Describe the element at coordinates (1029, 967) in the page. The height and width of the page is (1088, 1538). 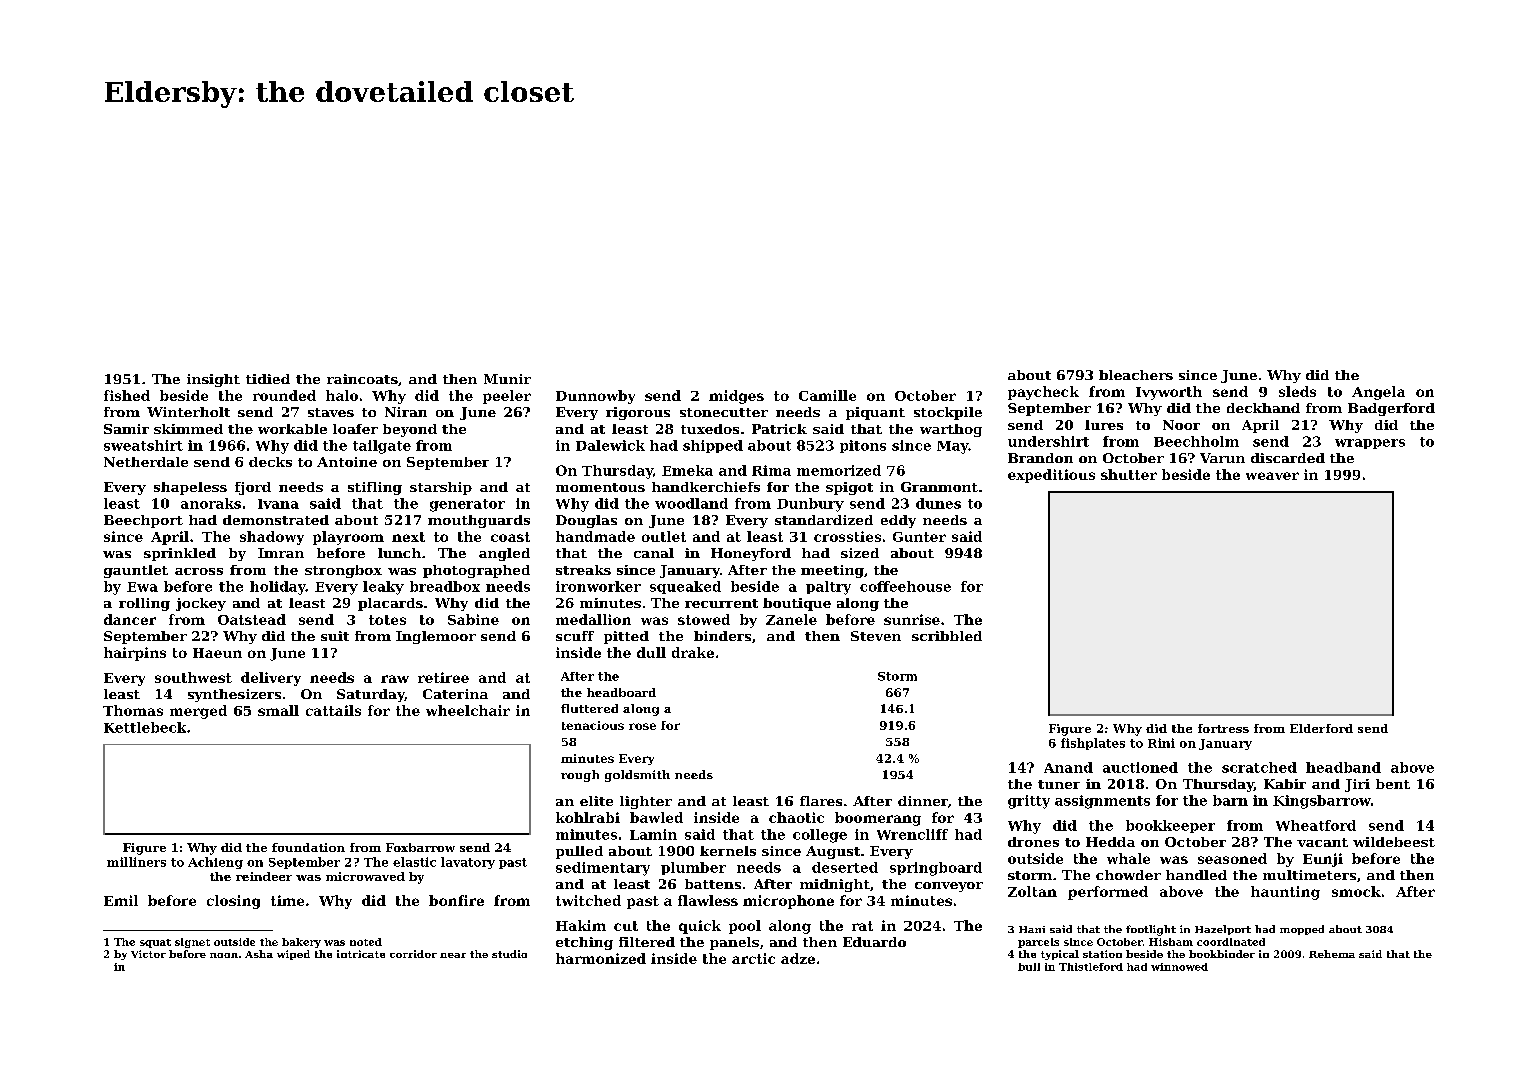
I see `bull` at that location.
